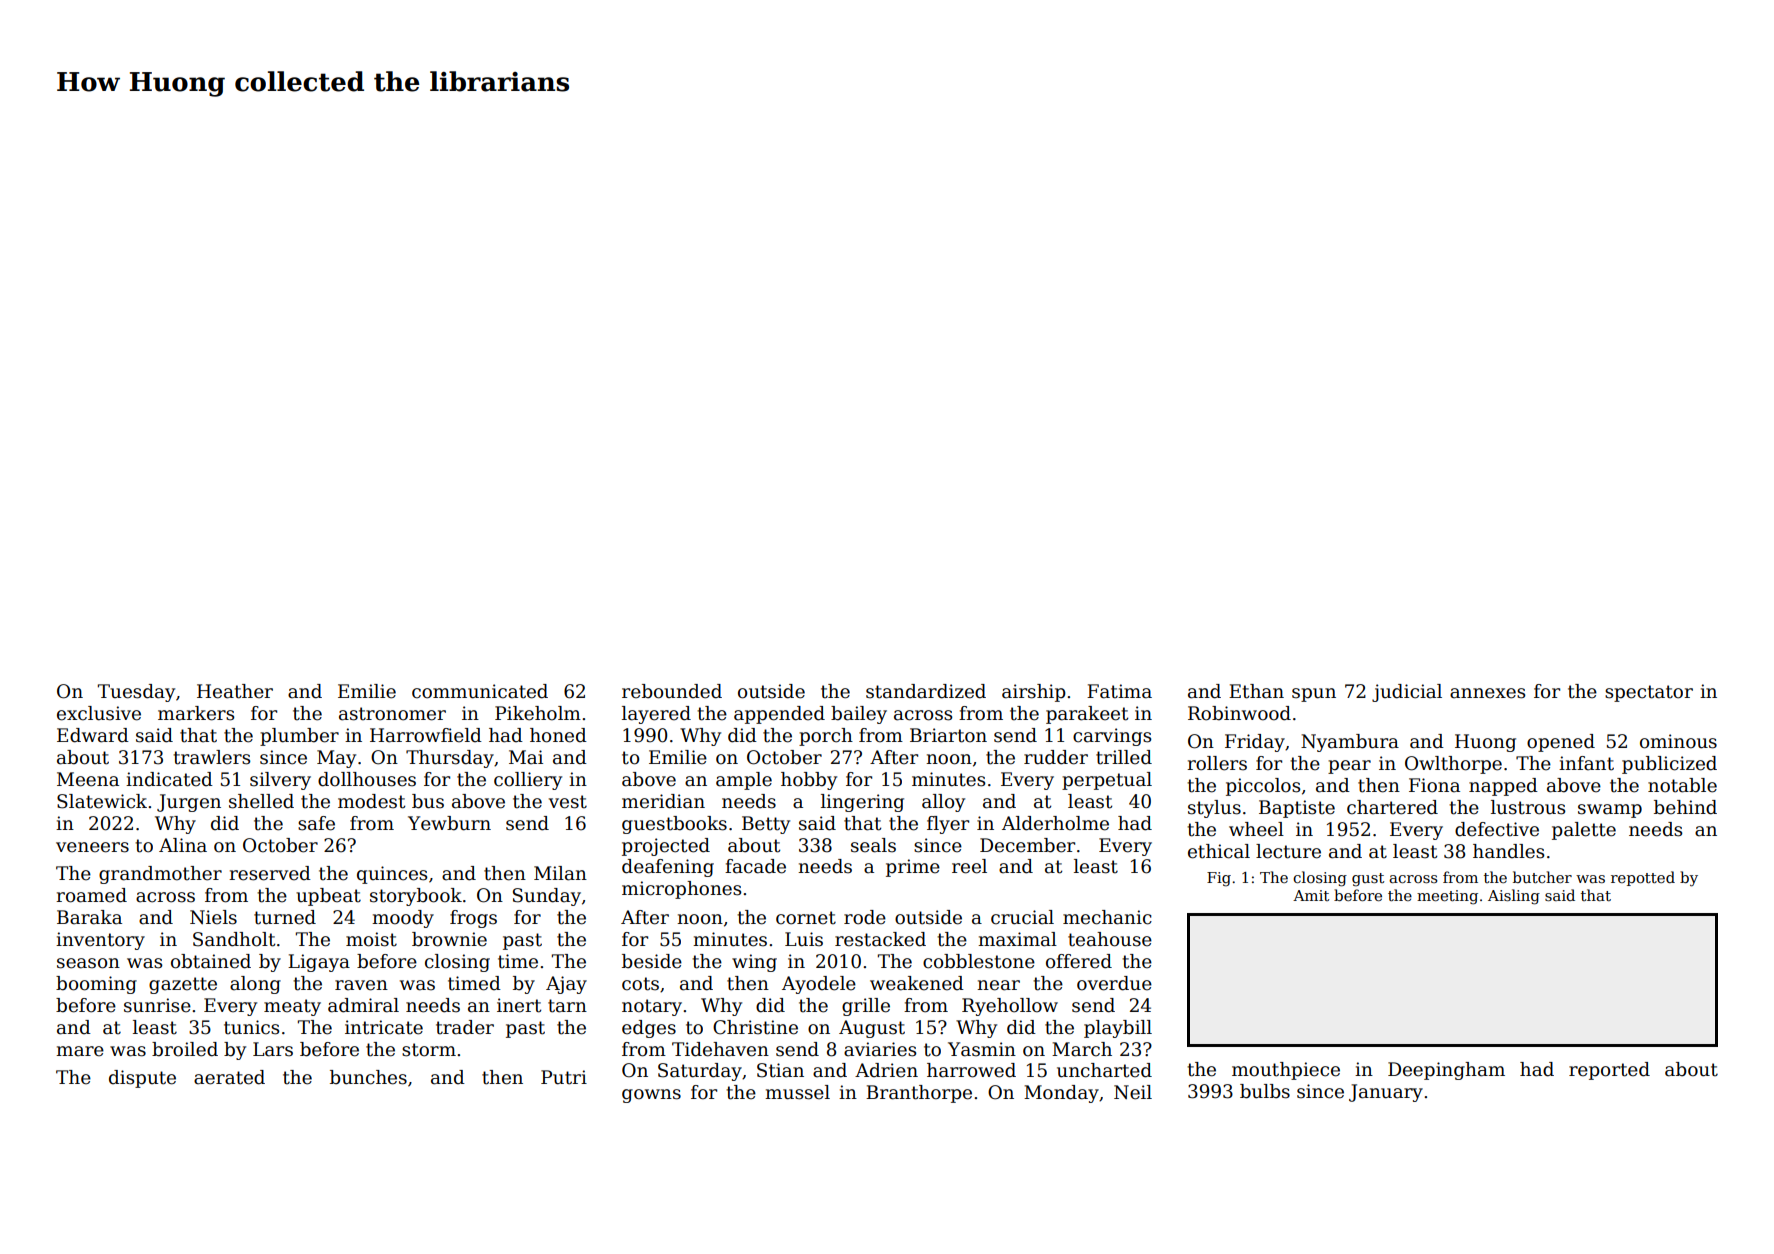 The image size is (1774, 1254). I want to click on mechanic, so click(1107, 917).
